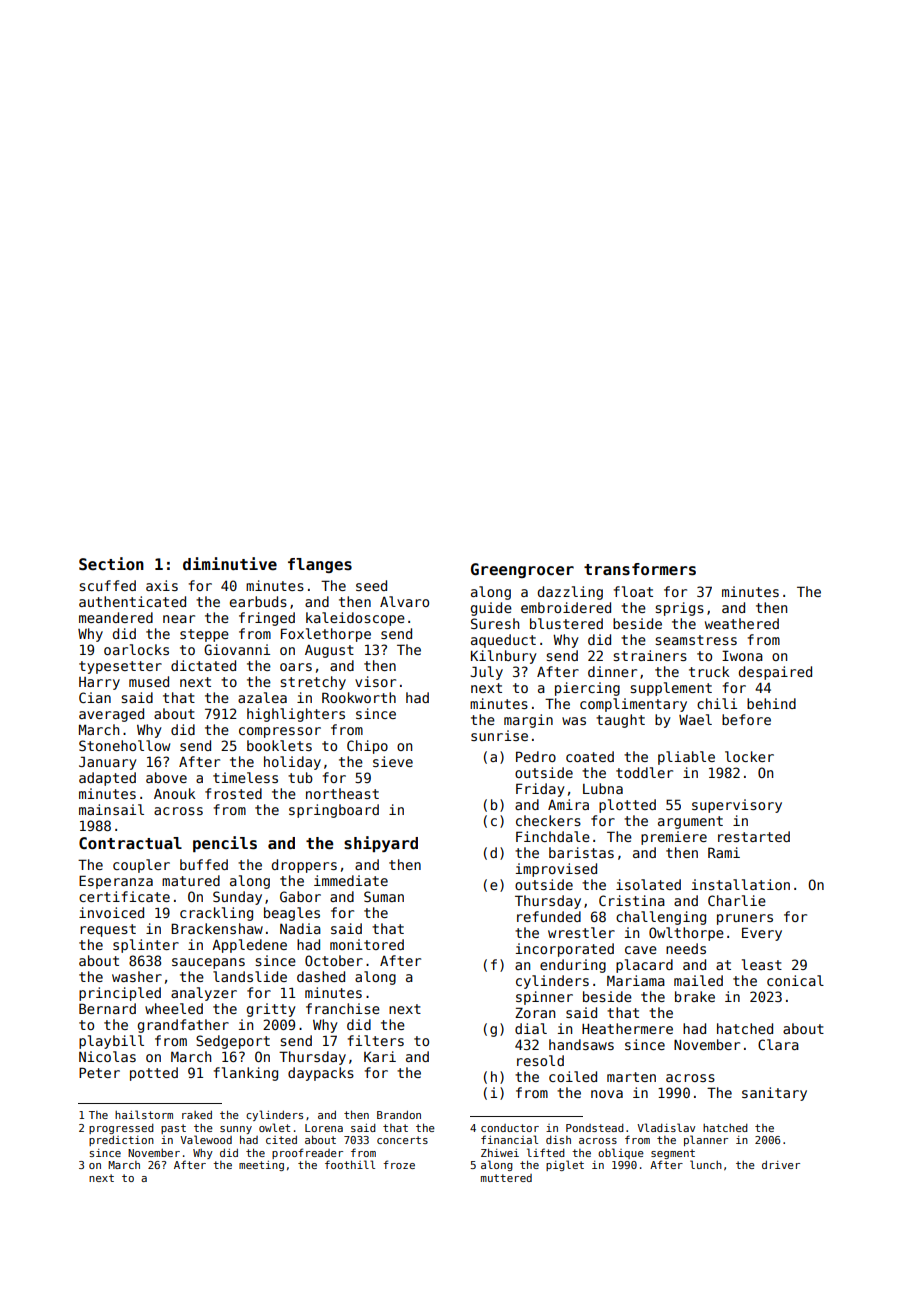 The height and width of the screenshot is (1316, 908). What do you see at coordinates (644, 966) in the screenshot?
I see `placard` at bounding box center [644, 966].
